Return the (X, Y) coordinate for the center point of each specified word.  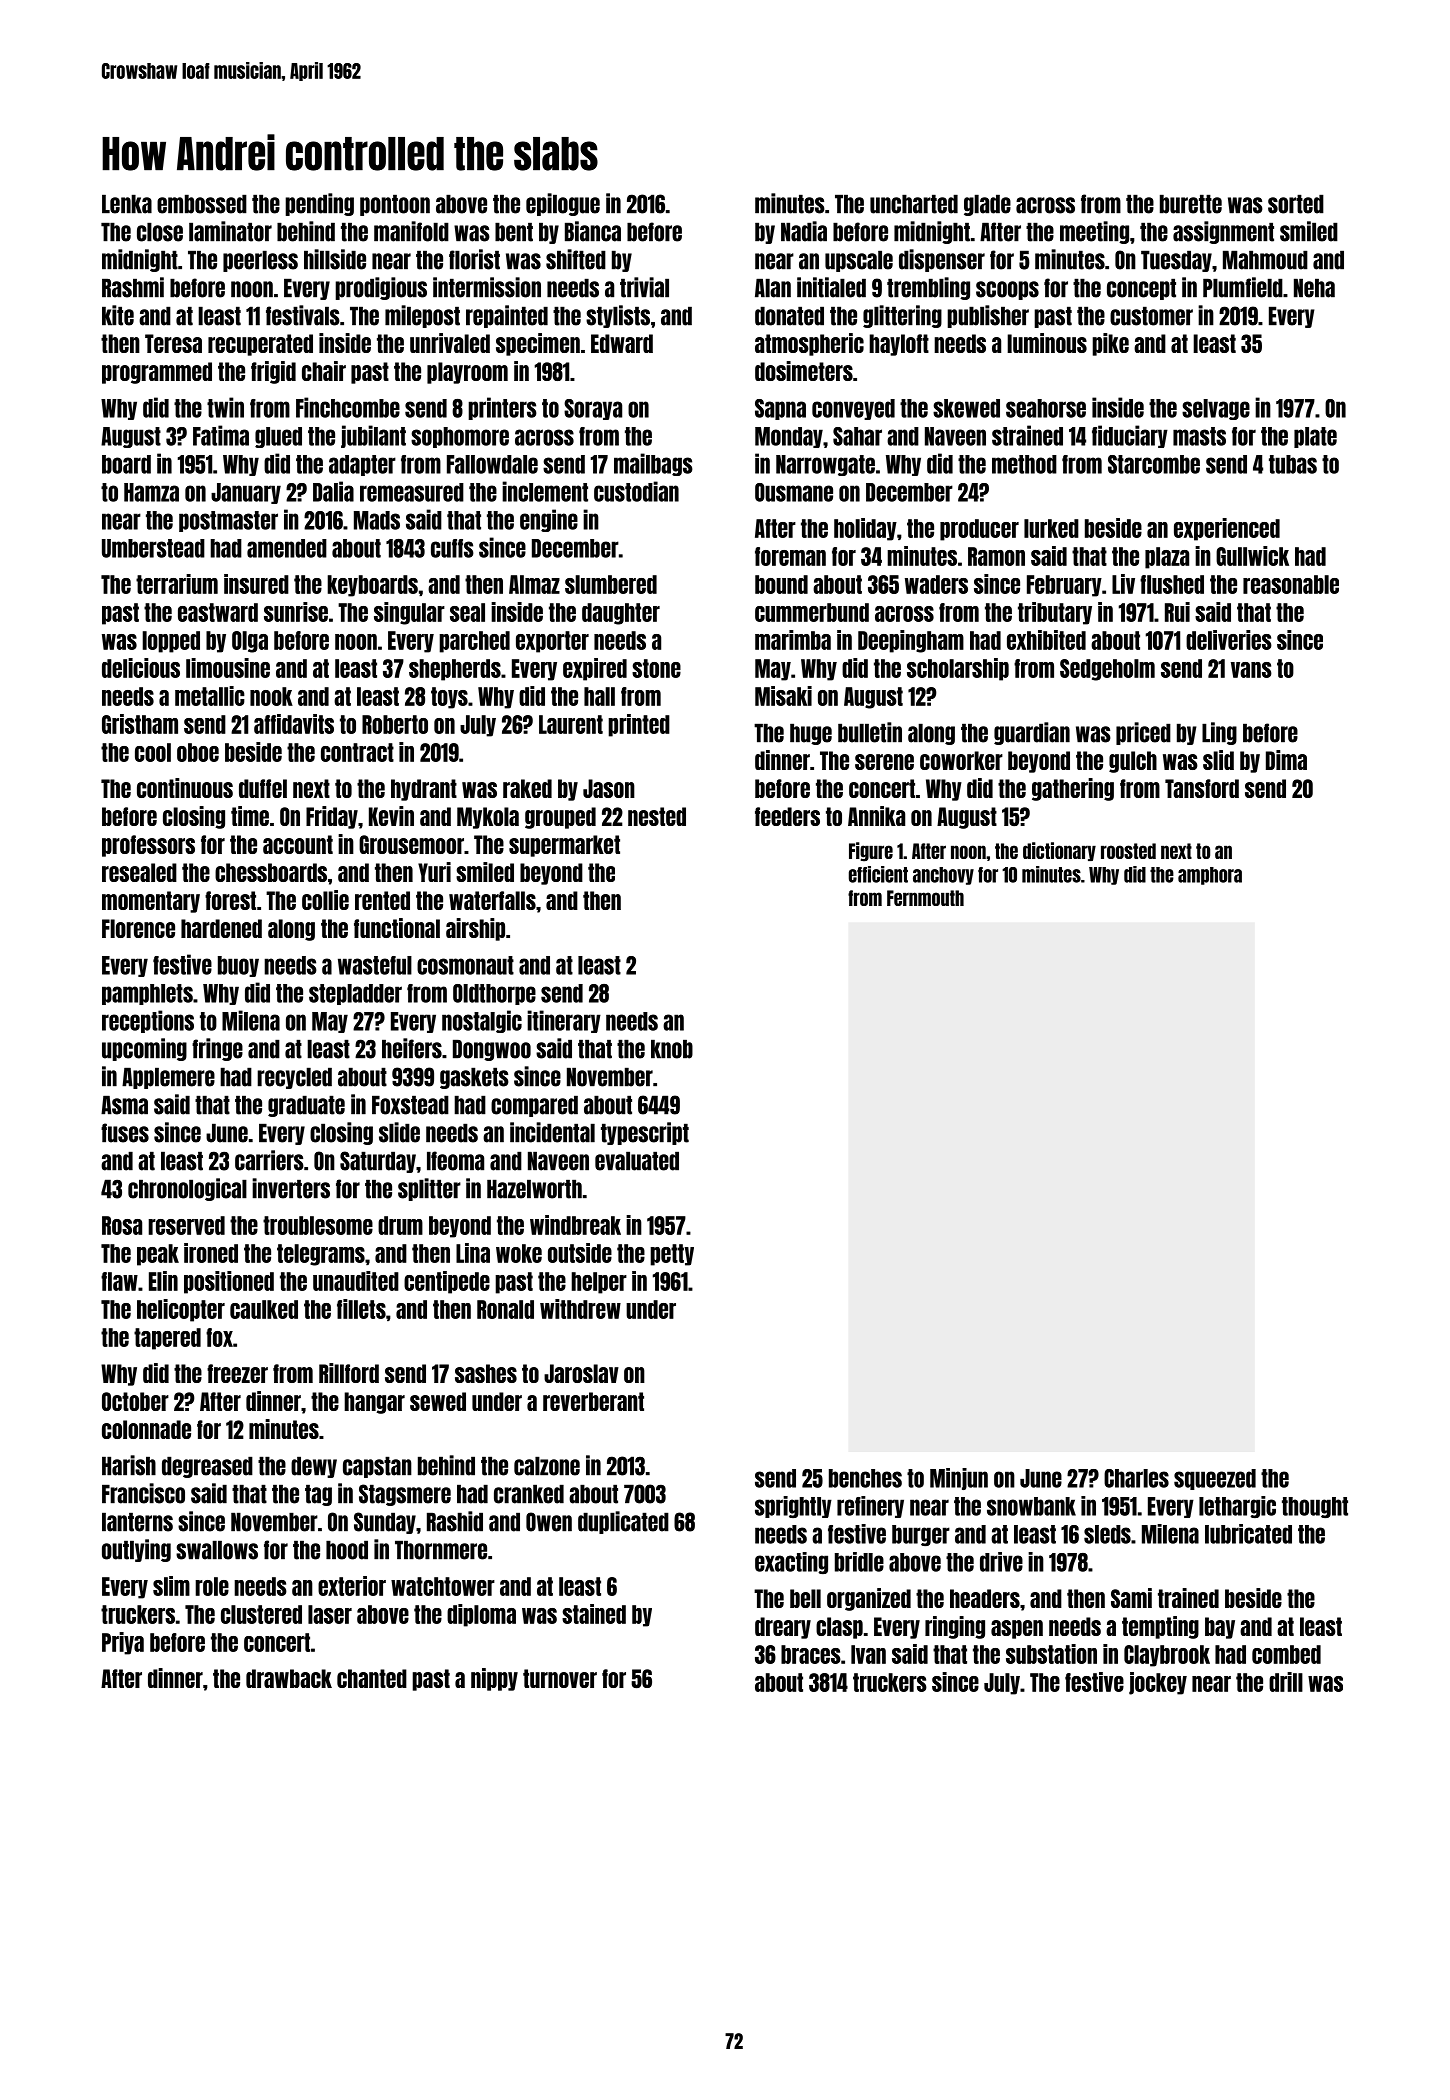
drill (1286, 1682)
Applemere (168, 1078)
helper (599, 1283)
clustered (261, 1614)
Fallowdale (492, 464)
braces (811, 1654)
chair (324, 371)
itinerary (564, 1021)
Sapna (780, 409)
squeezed (1215, 1479)
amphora (1210, 876)
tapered (167, 1339)
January (246, 493)
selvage (1216, 409)
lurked (1051, 528)
